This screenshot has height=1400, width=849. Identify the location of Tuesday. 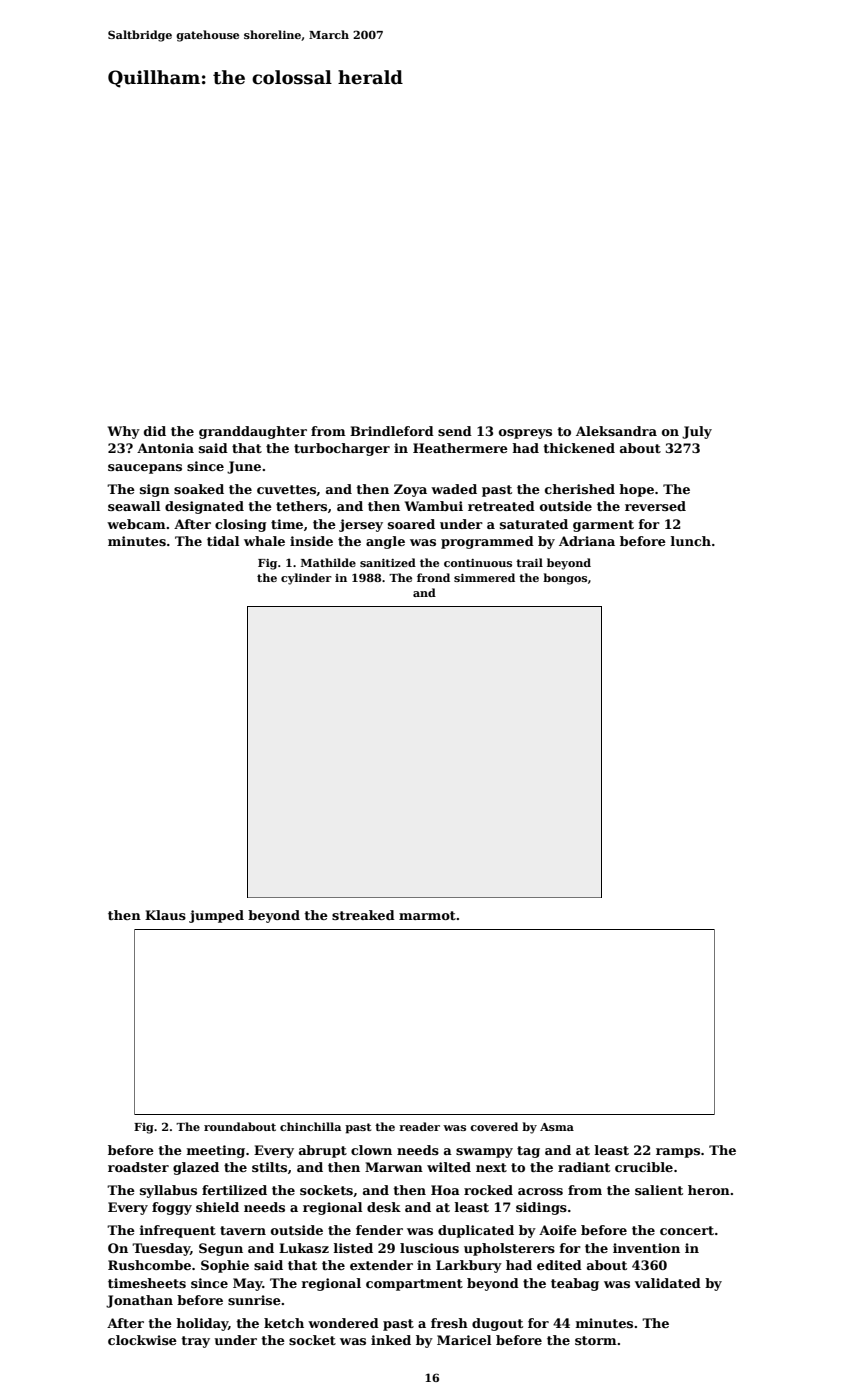
(161, 1249).
